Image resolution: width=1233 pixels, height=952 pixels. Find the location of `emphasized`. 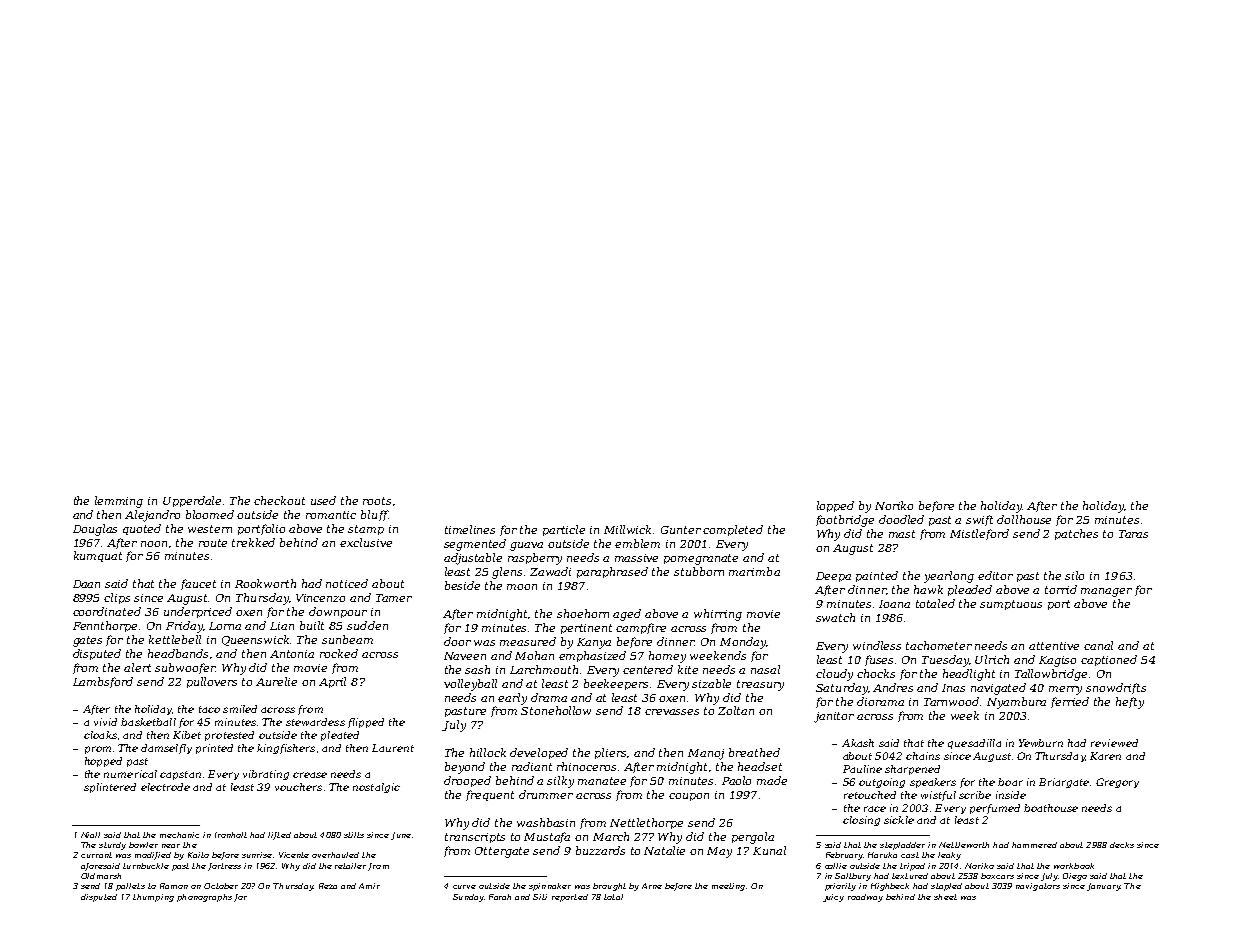

emphasized is located at coordinates (592, 656).
